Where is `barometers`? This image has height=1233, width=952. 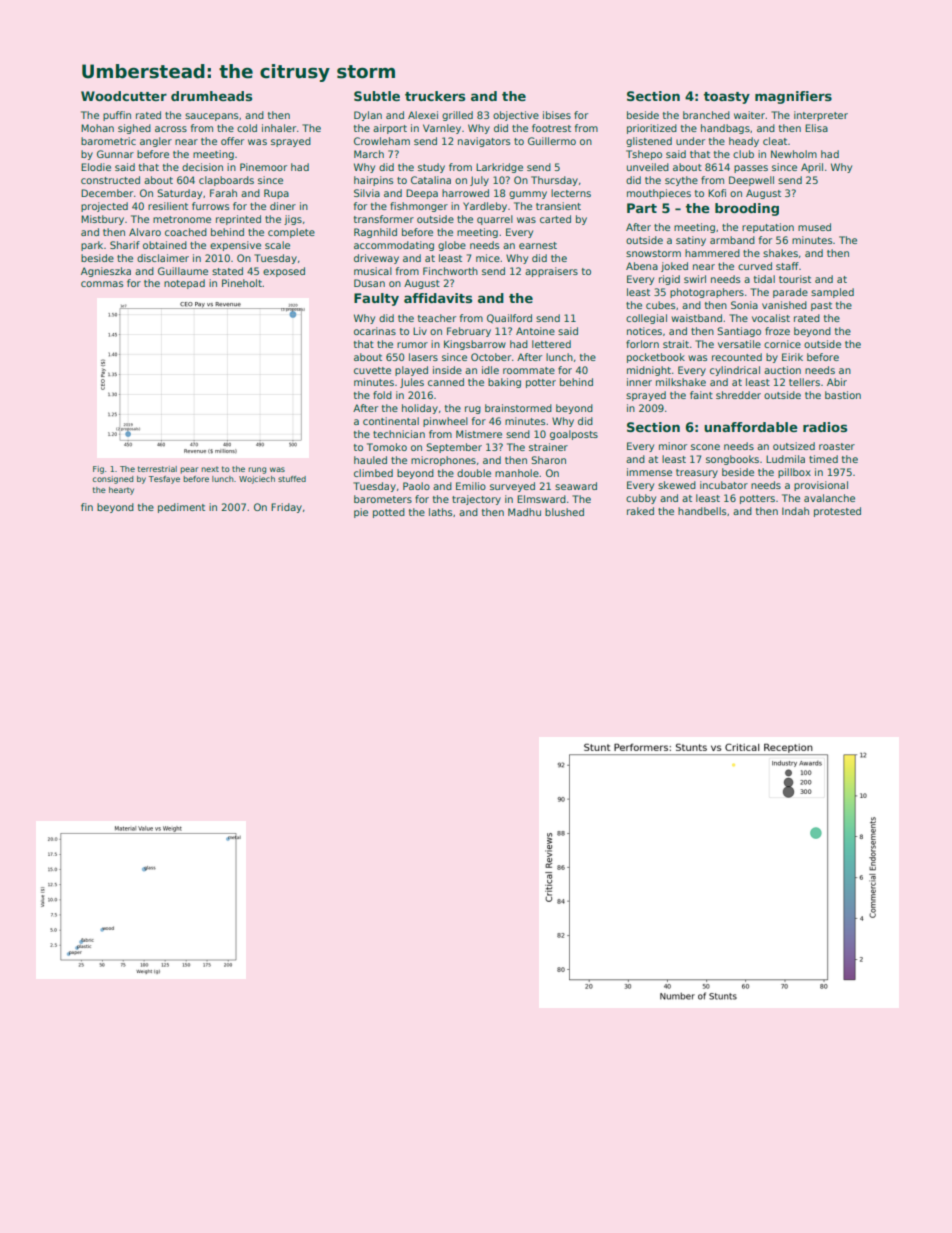
barometers is located at coordinates (383, 499).
